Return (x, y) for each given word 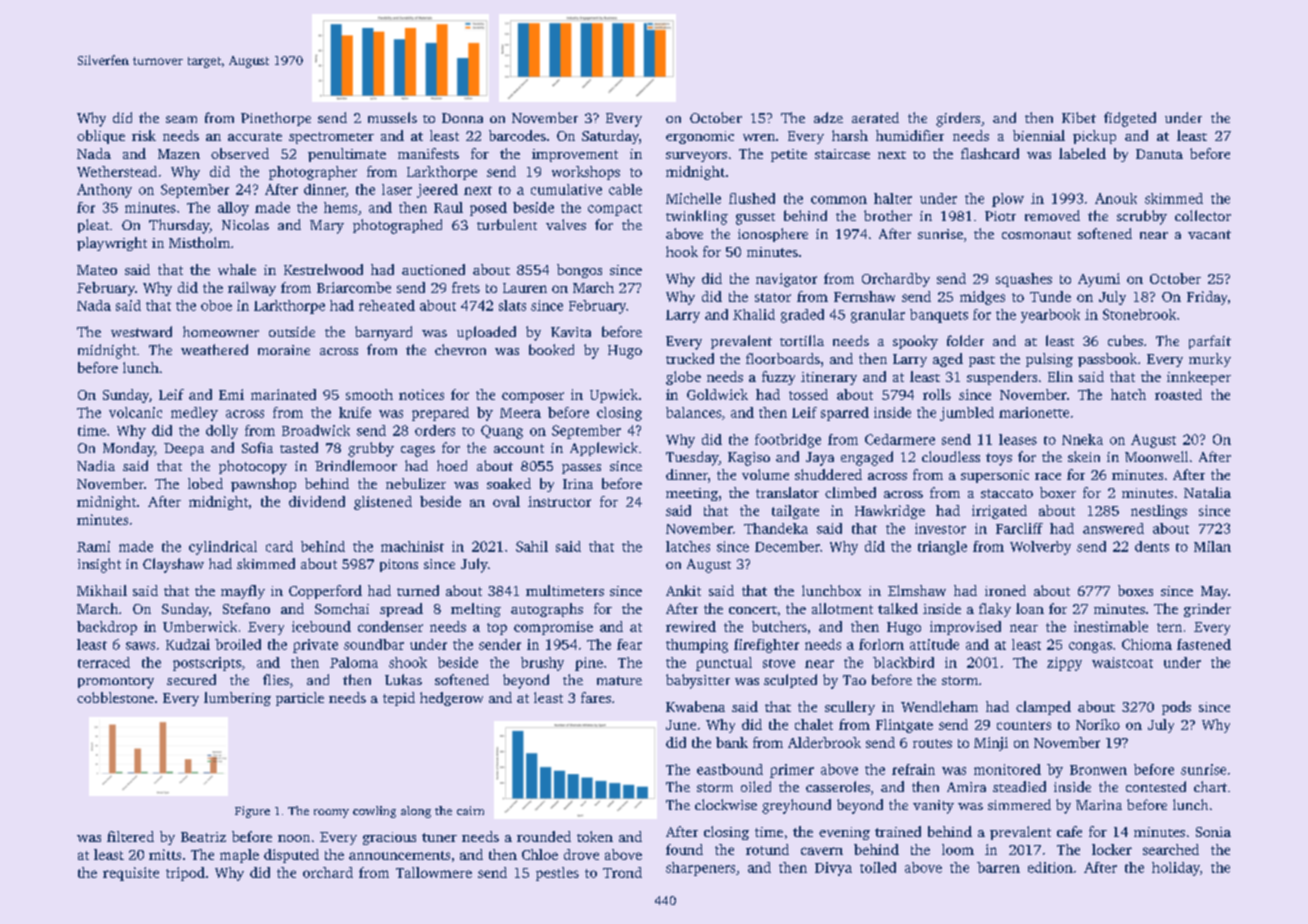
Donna (462, 118)
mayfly (243, 592)
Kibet (1079, 117)
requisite (131, 874)
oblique (101, 137)
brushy (542, 664)
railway (252, 289)
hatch (1128, 394)
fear (629, 644)
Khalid (754, 314)
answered (1113, 528)
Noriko (1098, 724)
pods (1176, 708)
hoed (452, 465)
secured (191, 679)
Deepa (184, 449)
